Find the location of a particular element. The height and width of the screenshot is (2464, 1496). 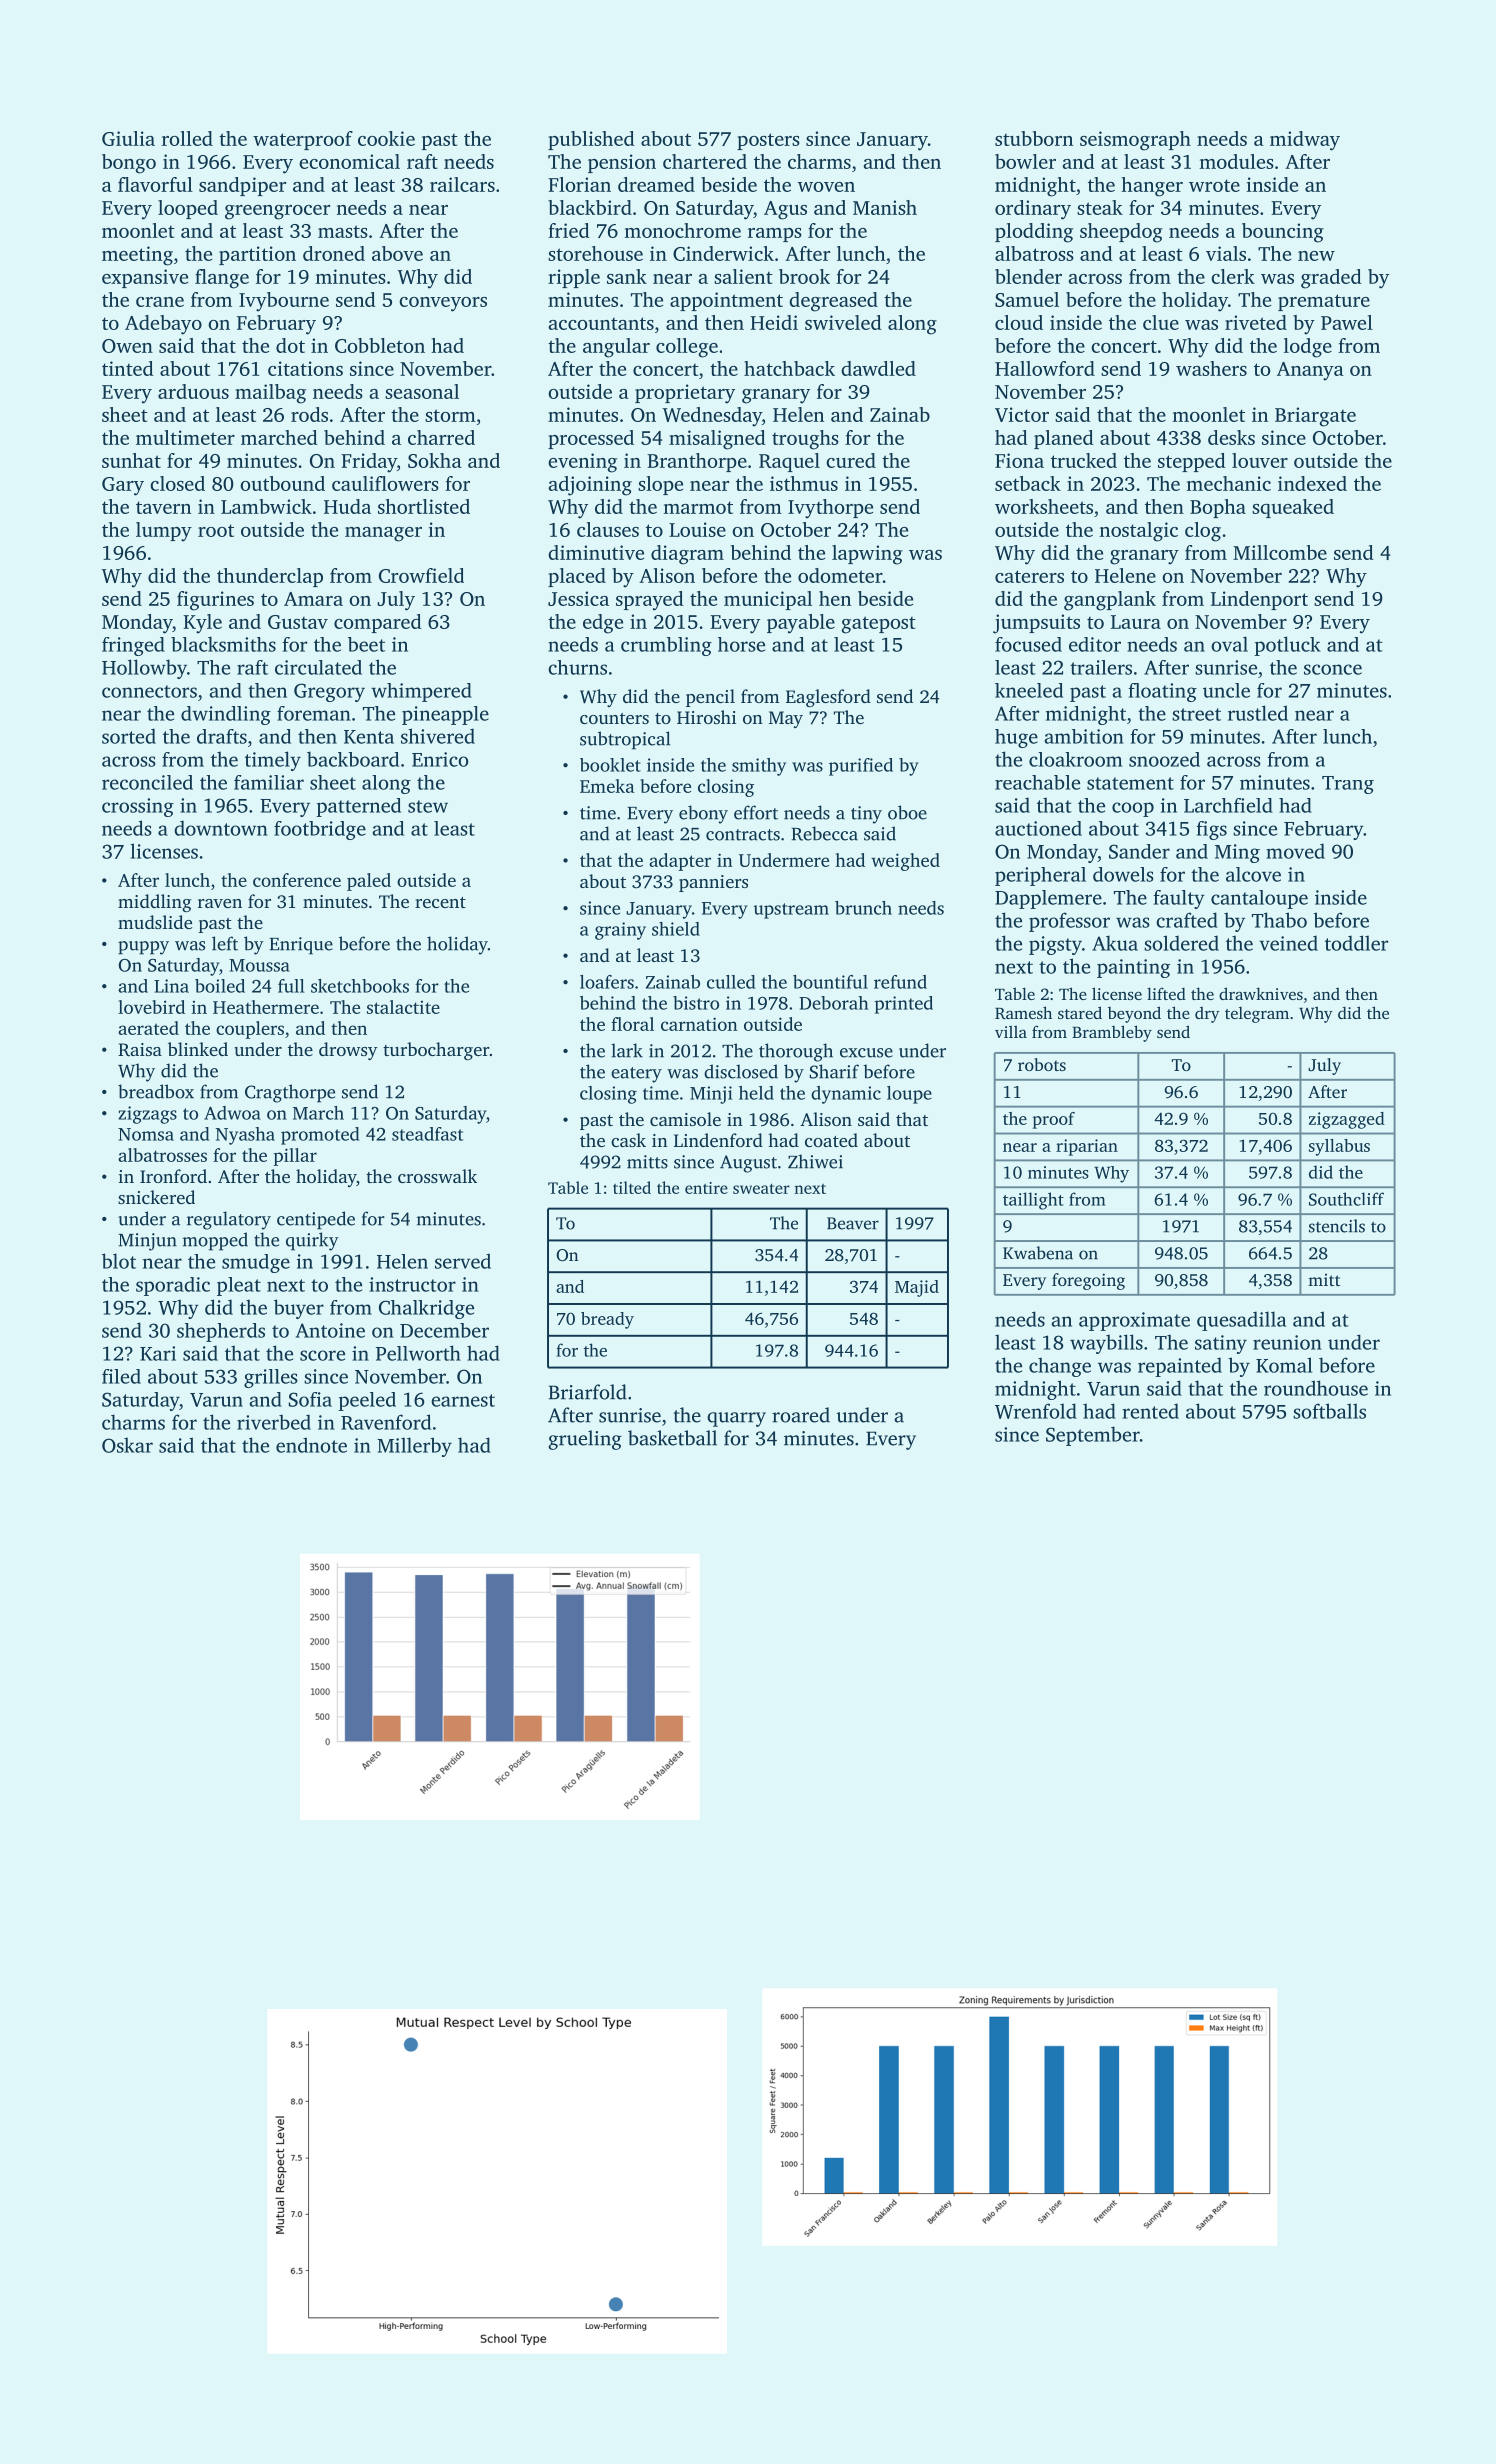

cookie is located at coordinates (386, 138).
